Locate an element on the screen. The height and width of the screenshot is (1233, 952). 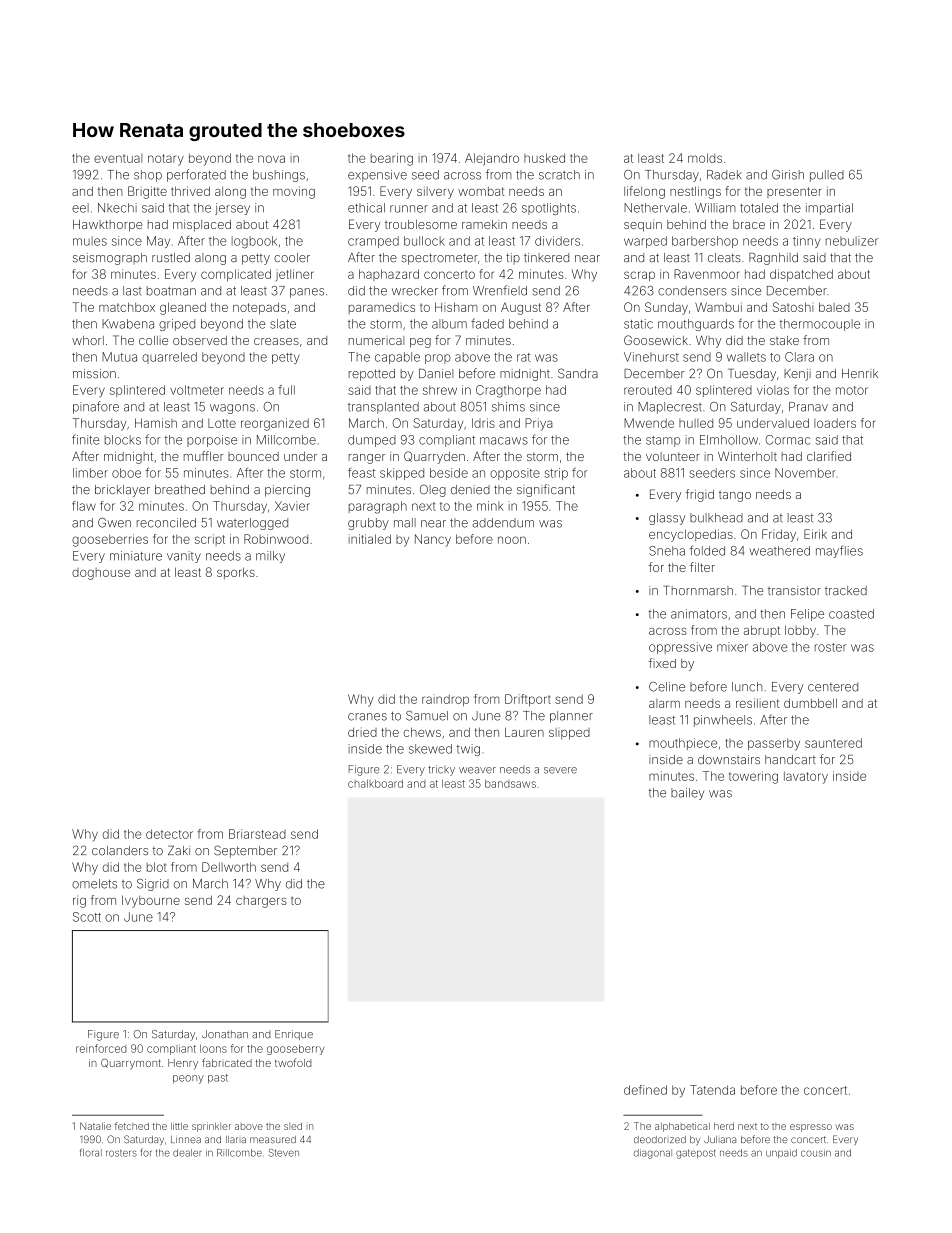
tinkered is located at coordinates (546, 258).
